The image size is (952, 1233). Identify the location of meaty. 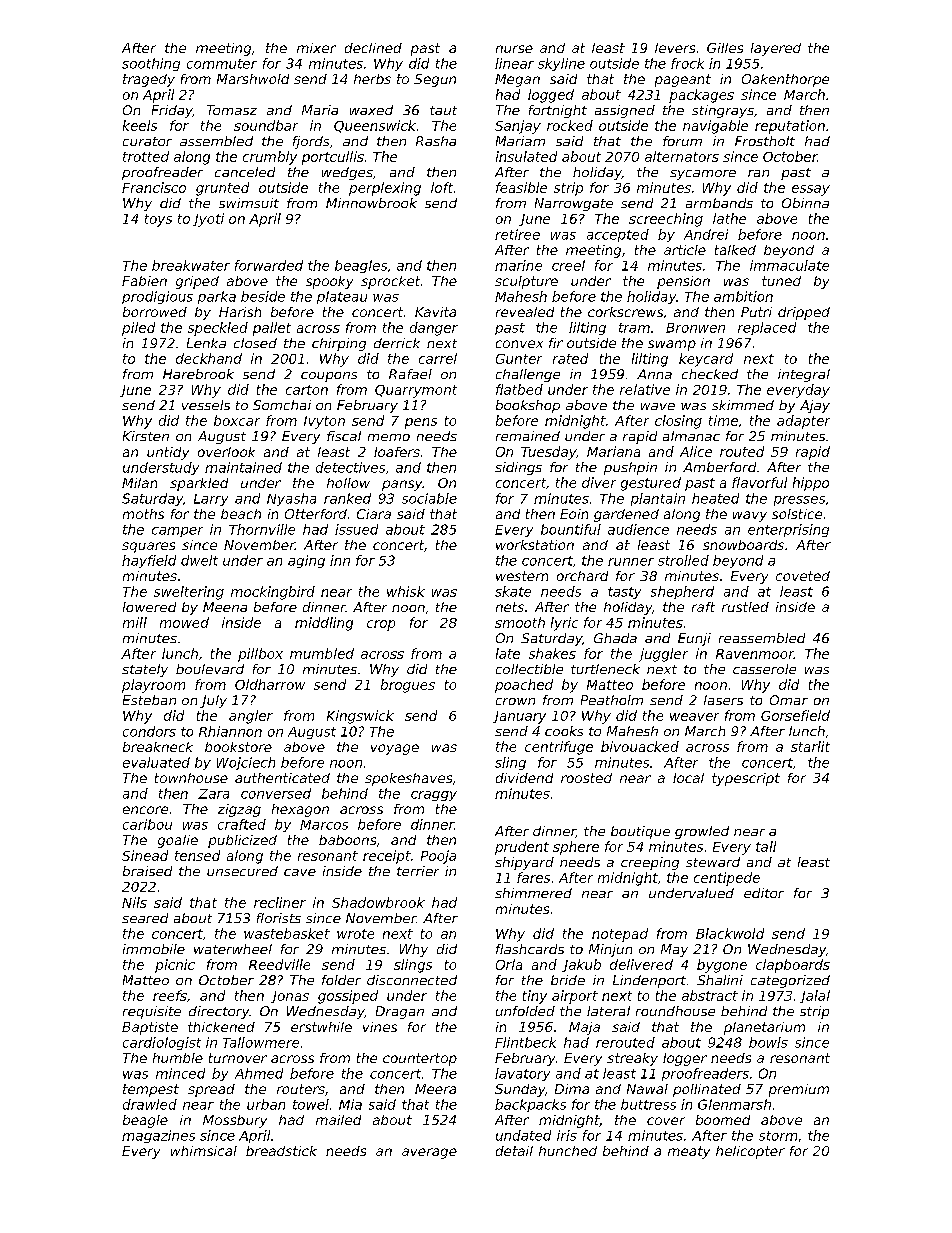
(689, 1152).
